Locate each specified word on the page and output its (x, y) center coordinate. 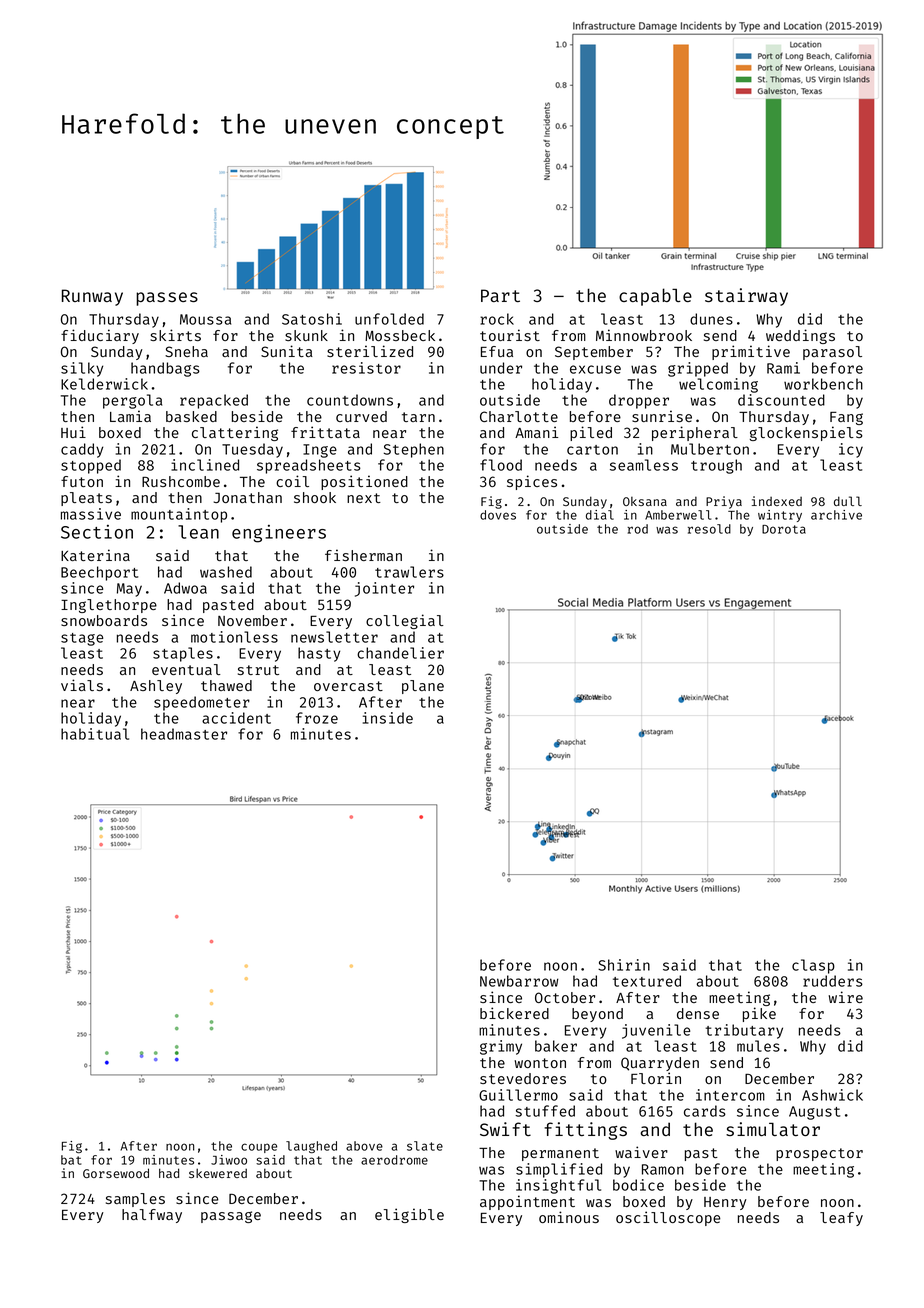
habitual (95, 734)
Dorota (784, 529)
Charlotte (519, 416)
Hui (73, 432)
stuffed (545, 1111)
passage (231, 1217)
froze (317, 718)
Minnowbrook (644, 335)
